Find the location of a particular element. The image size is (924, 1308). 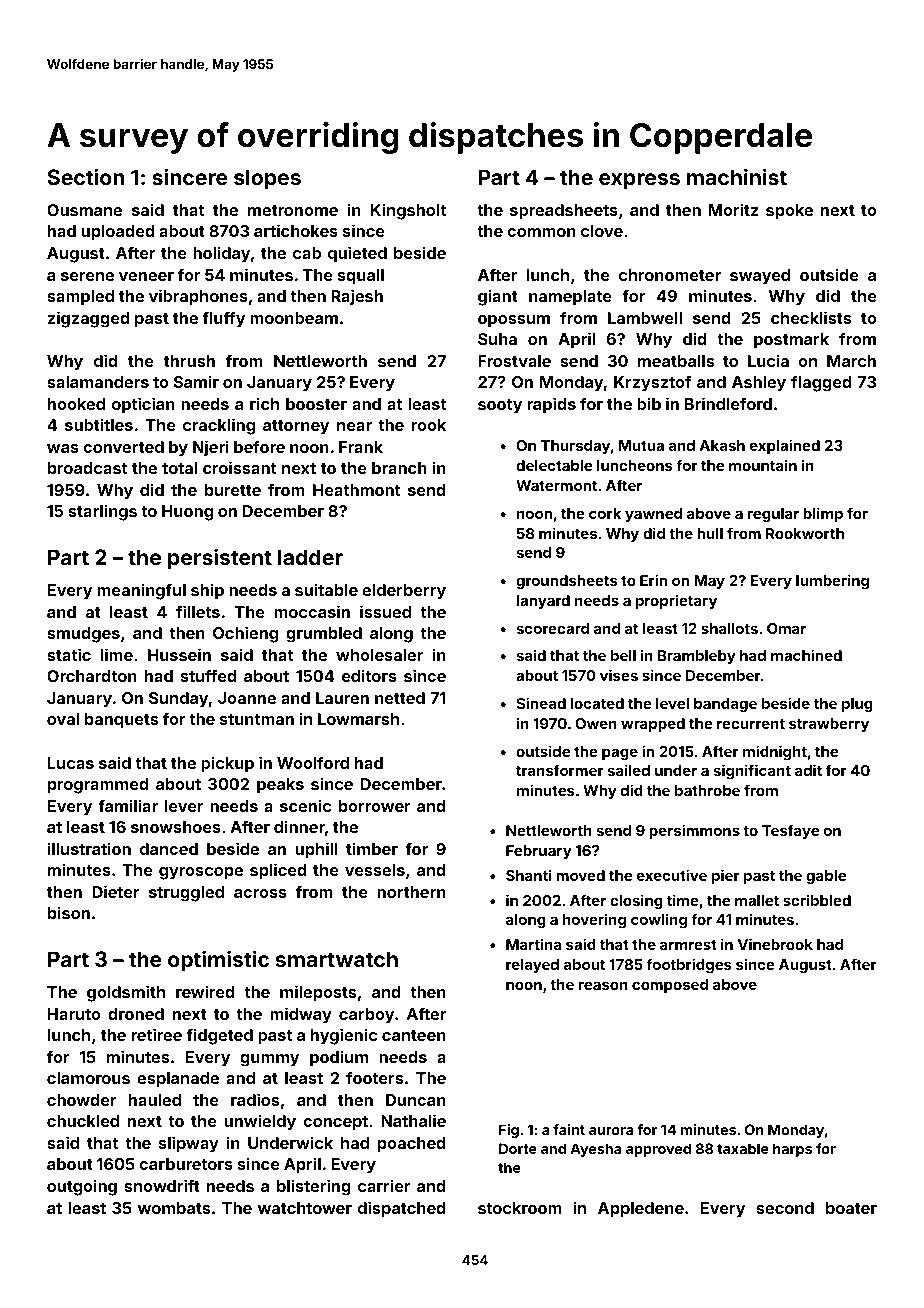

pier is located at coordinates (726, 876).
